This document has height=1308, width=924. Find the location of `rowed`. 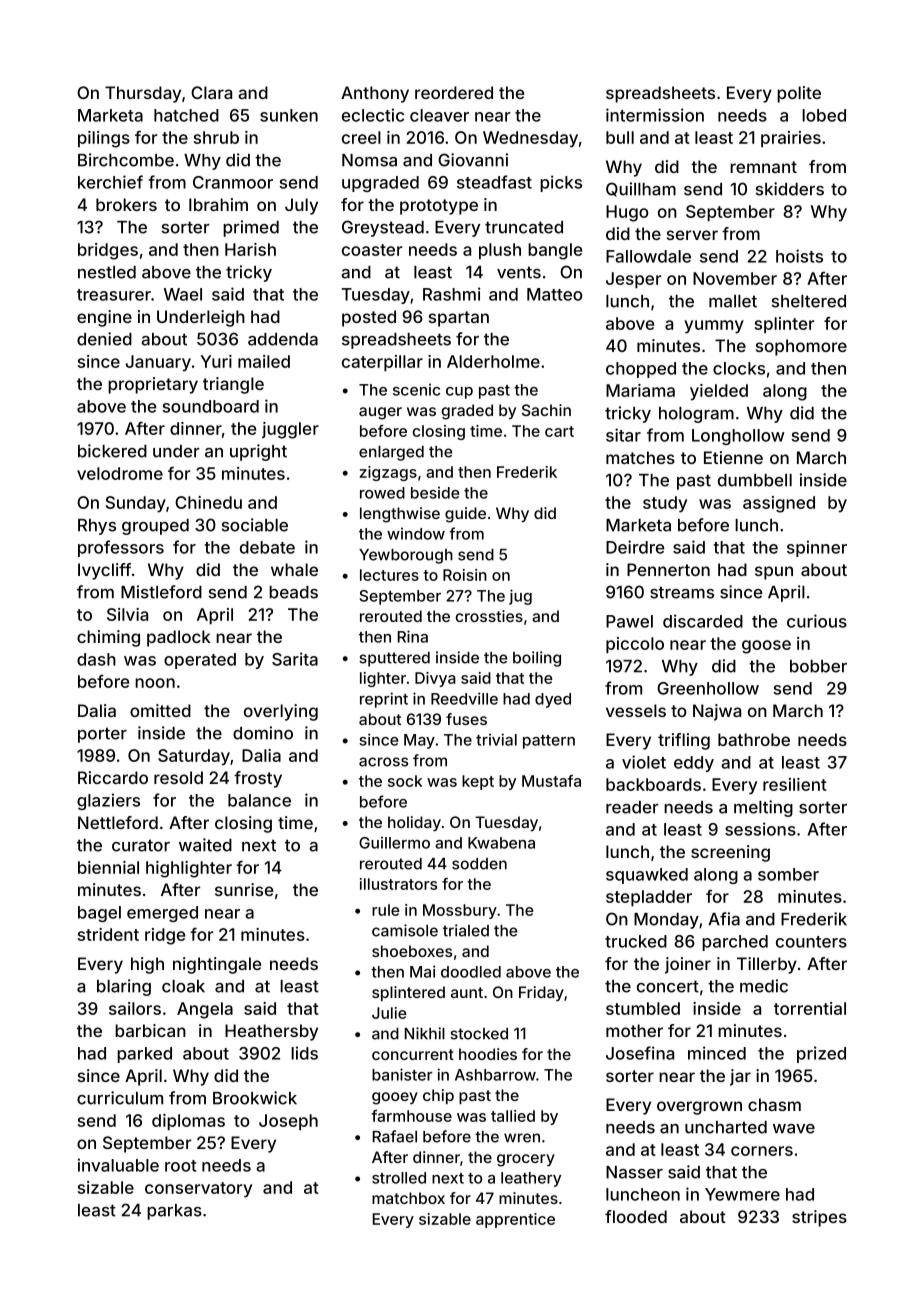

rowed is located at coordinates (382, 493).
